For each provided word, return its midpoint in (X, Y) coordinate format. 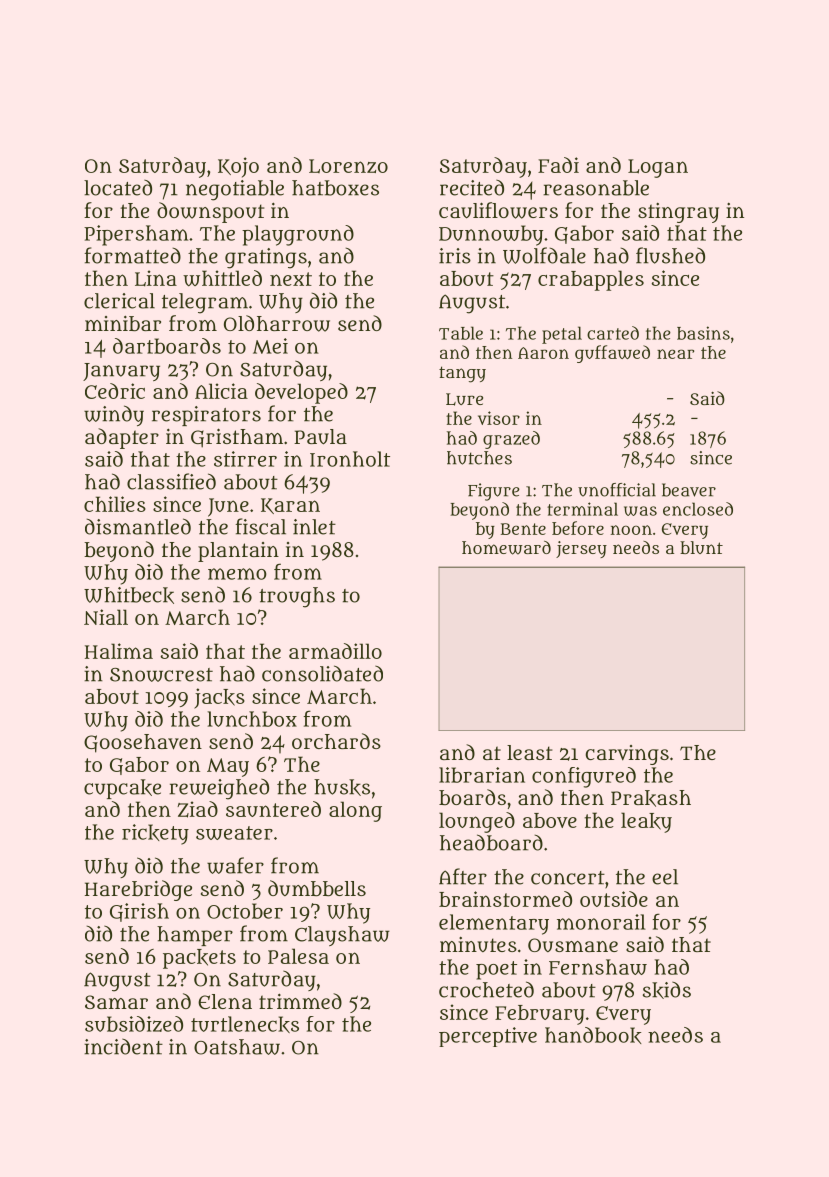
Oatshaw (237, 1047)
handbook (593, 1035)
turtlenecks (245, 1024)
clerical (119, 301)
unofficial (617, 490)
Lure (464, 399)
